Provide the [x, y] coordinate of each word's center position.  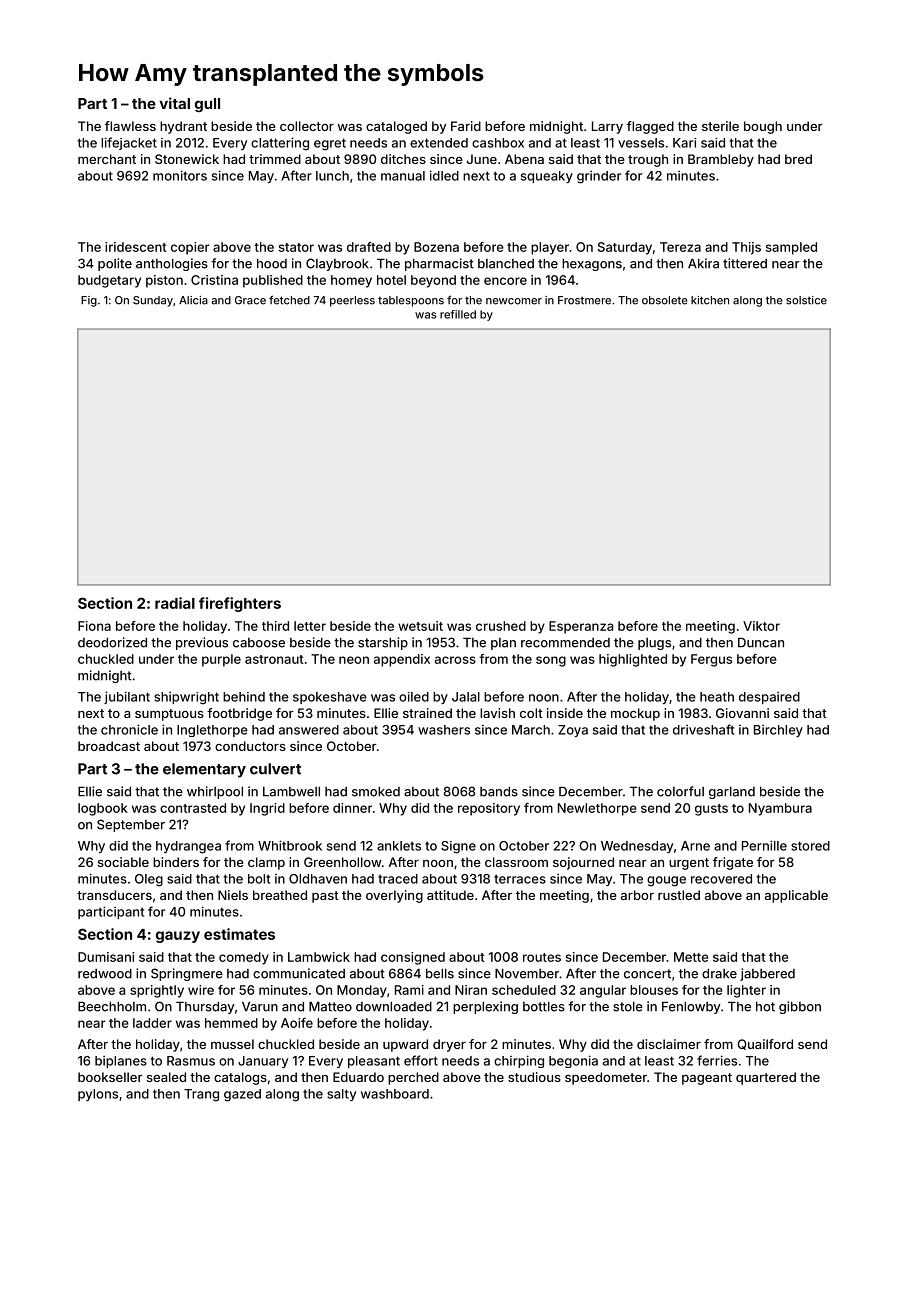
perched [413, 1078]
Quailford [765, 1044]
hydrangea [188, 847]
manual [403, 176]
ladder [152, 1023]
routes [542, 957]
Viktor [761, 626]
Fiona [94, 626]
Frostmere [584, 300]
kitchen [710, 300]
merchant [107, 159]
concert [647, 974]
